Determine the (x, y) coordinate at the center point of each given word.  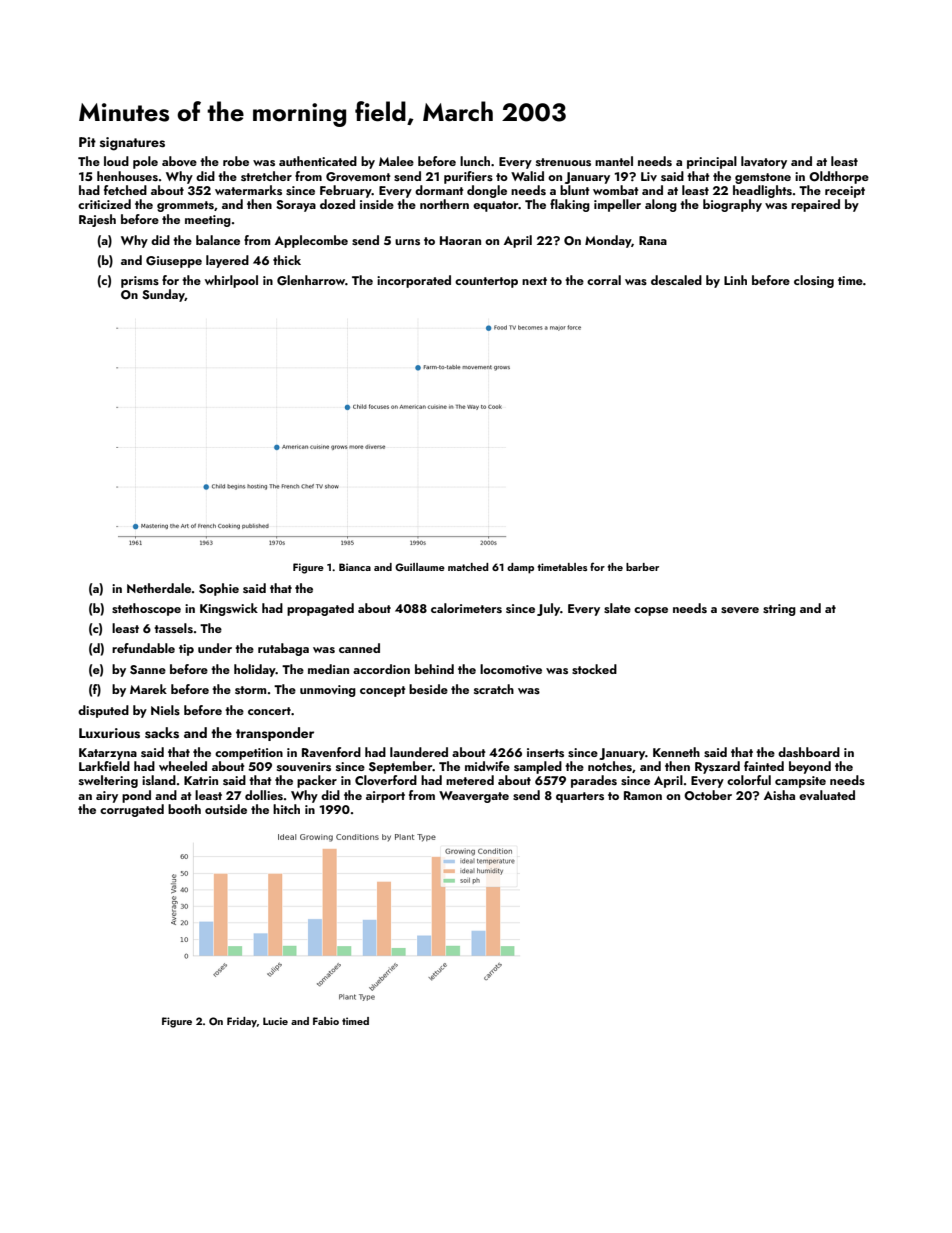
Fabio (326, 1021)
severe (740, 610)
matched (468, 567)
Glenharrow (311, 280)
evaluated (827, 795)
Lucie (275, 1021)
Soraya (296, 206)
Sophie (219, 589)
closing (814, 281)
